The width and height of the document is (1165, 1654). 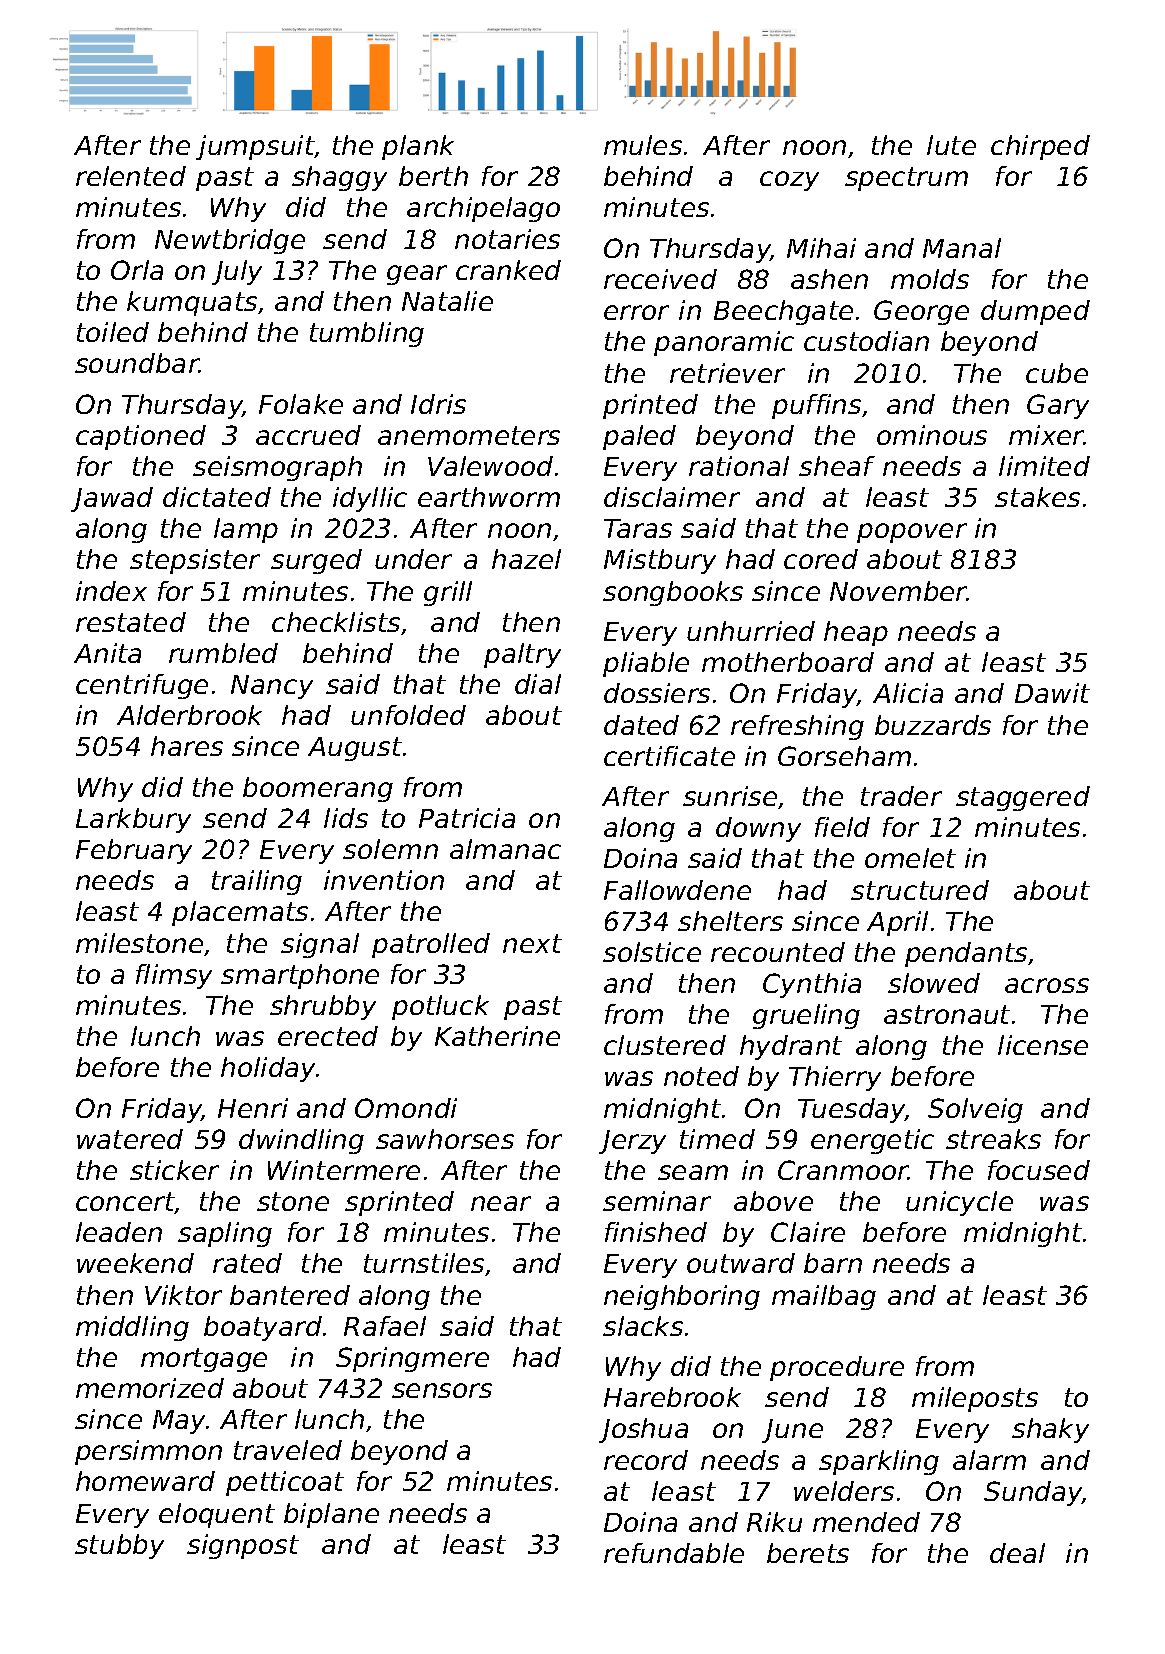 I want to click on dumped, so click(x=1035, y=312).
